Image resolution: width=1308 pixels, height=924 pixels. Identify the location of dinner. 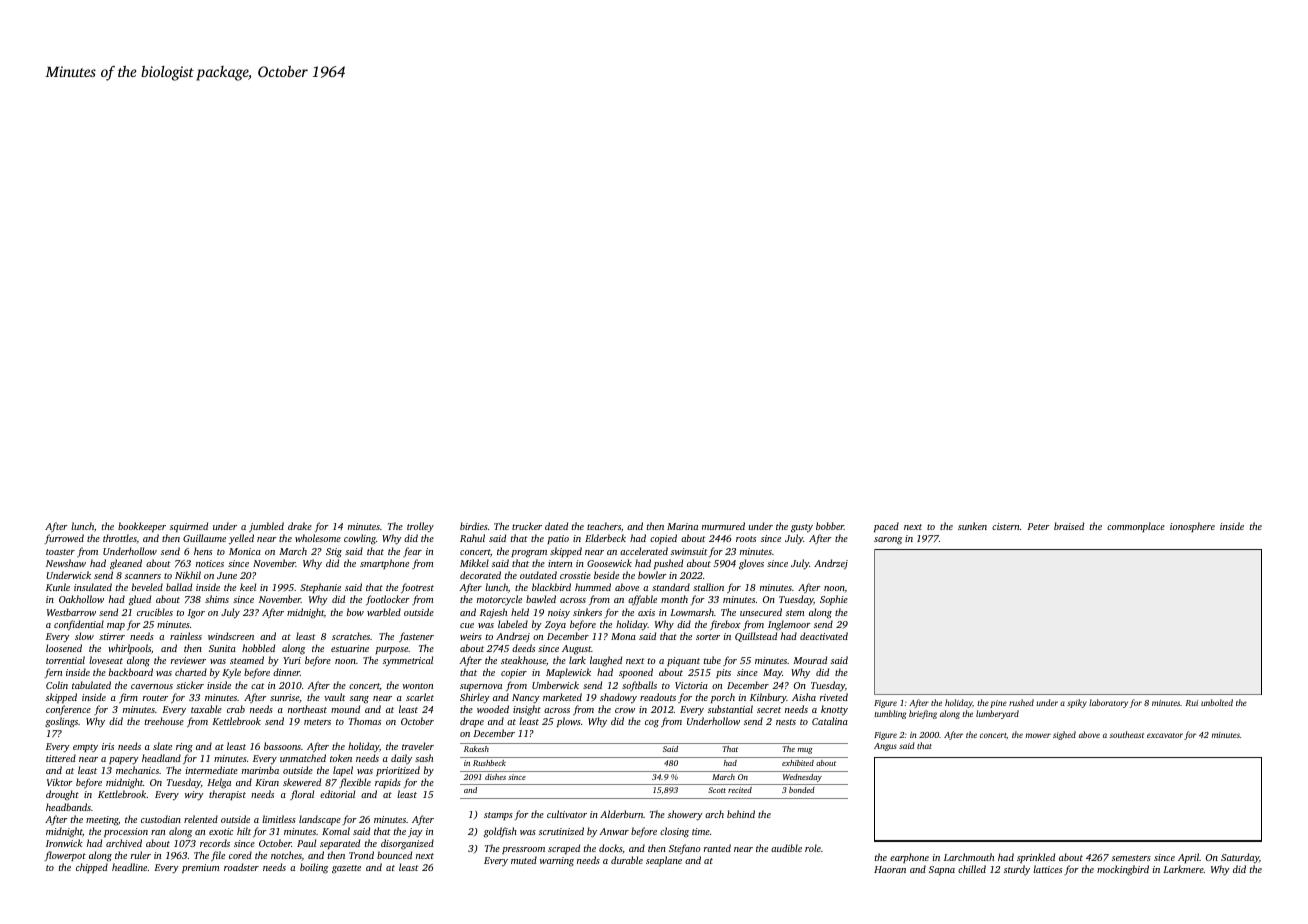
(286, 672).
